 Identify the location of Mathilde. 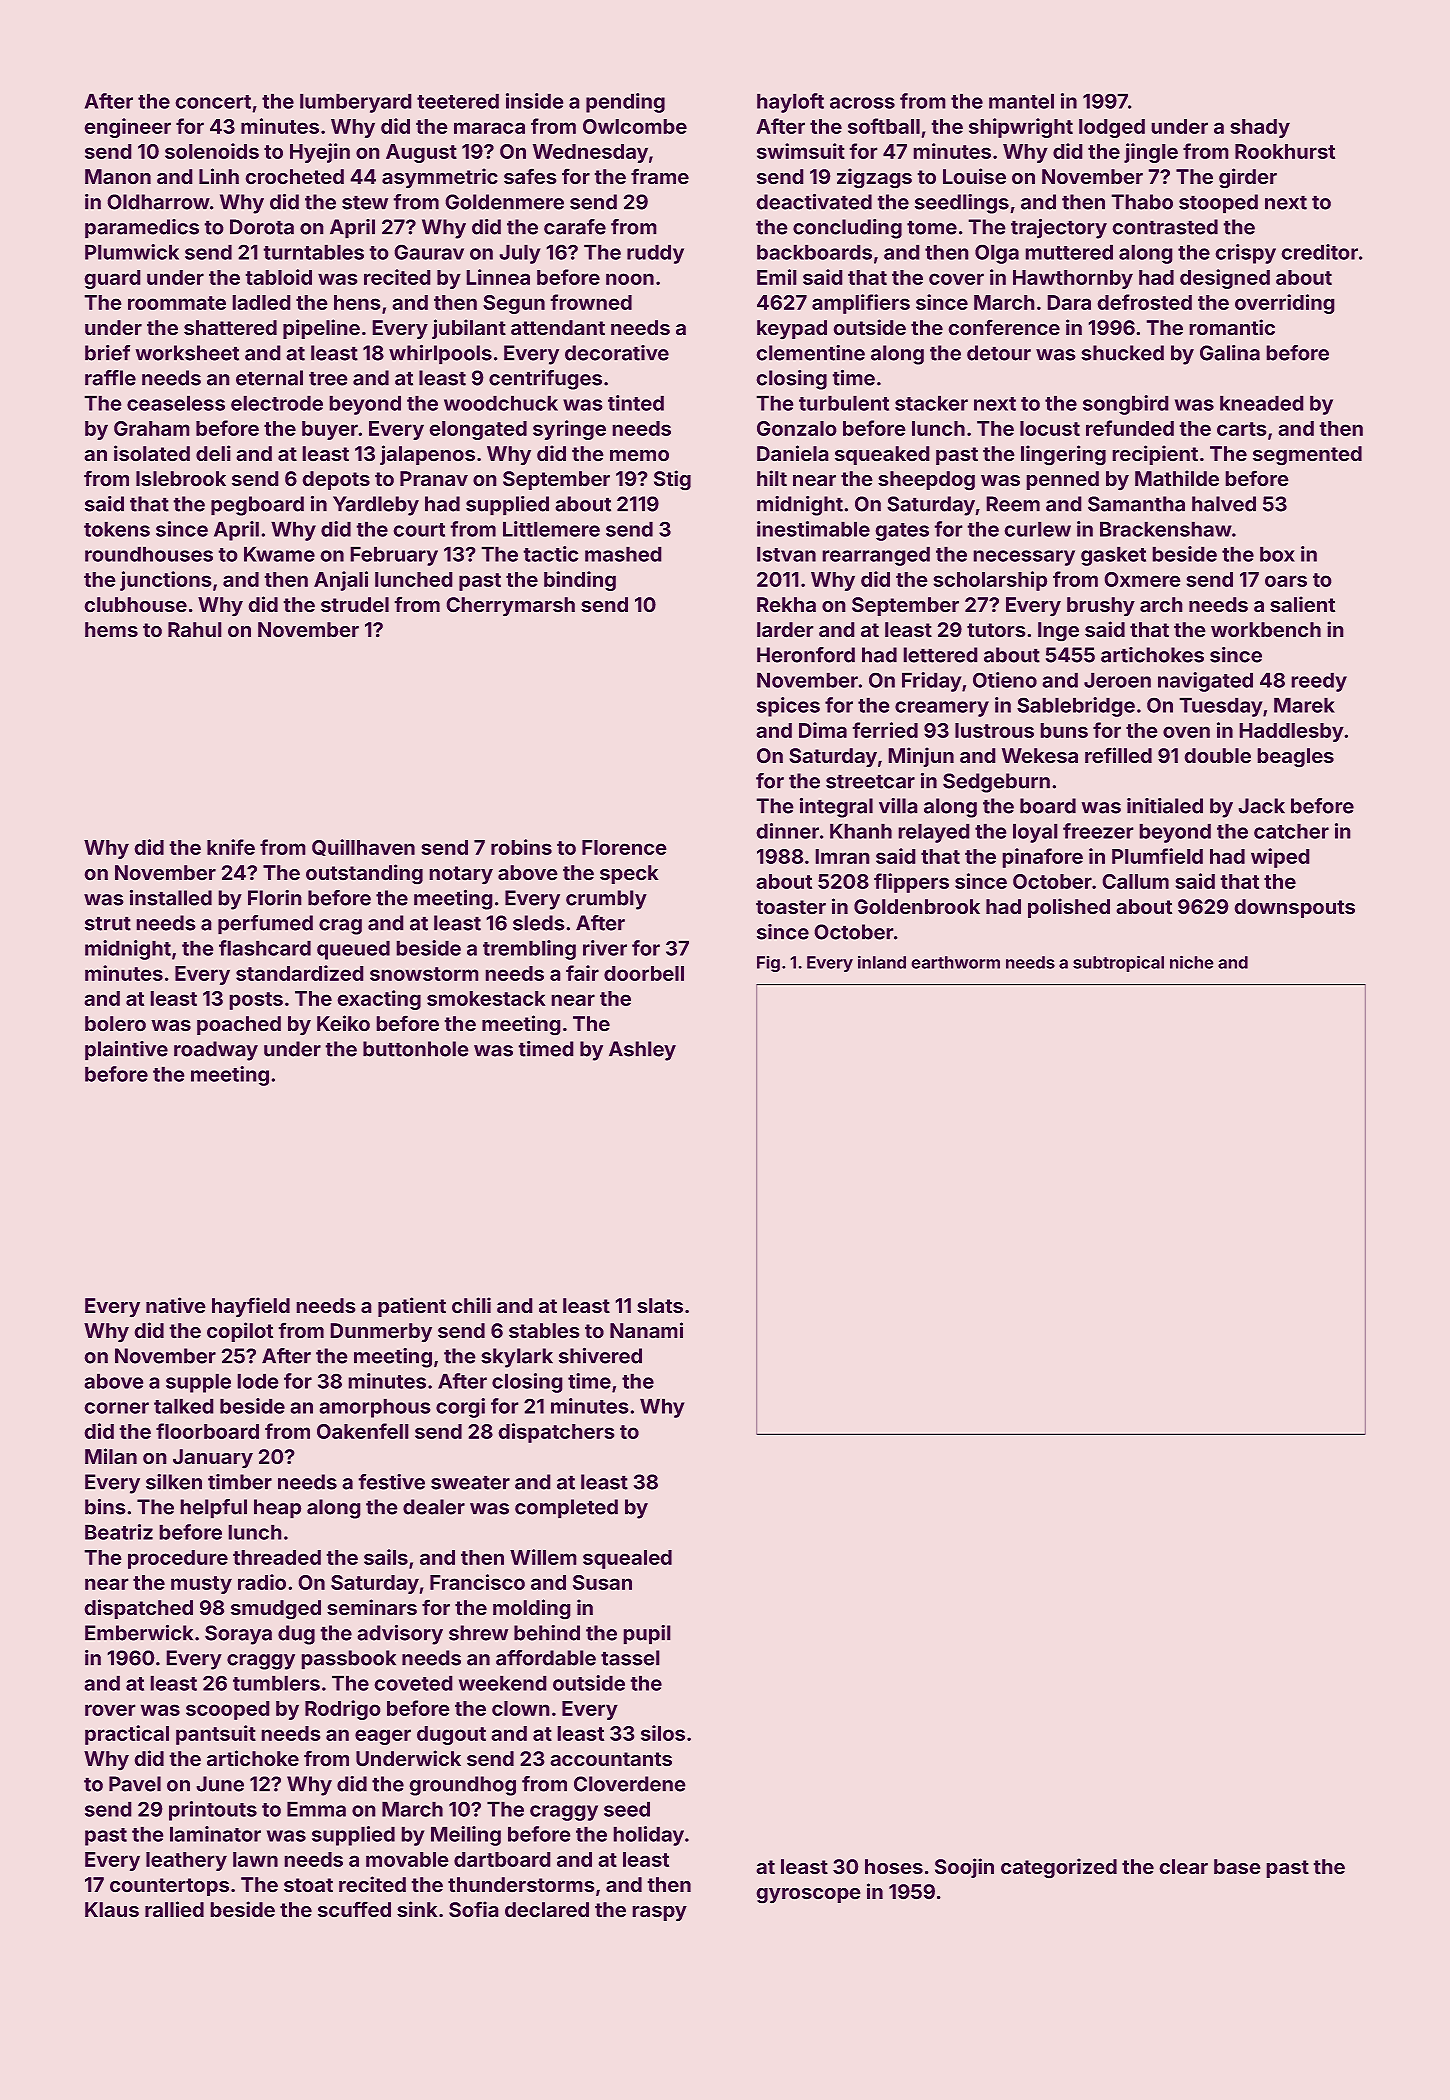
(1177, 478).
